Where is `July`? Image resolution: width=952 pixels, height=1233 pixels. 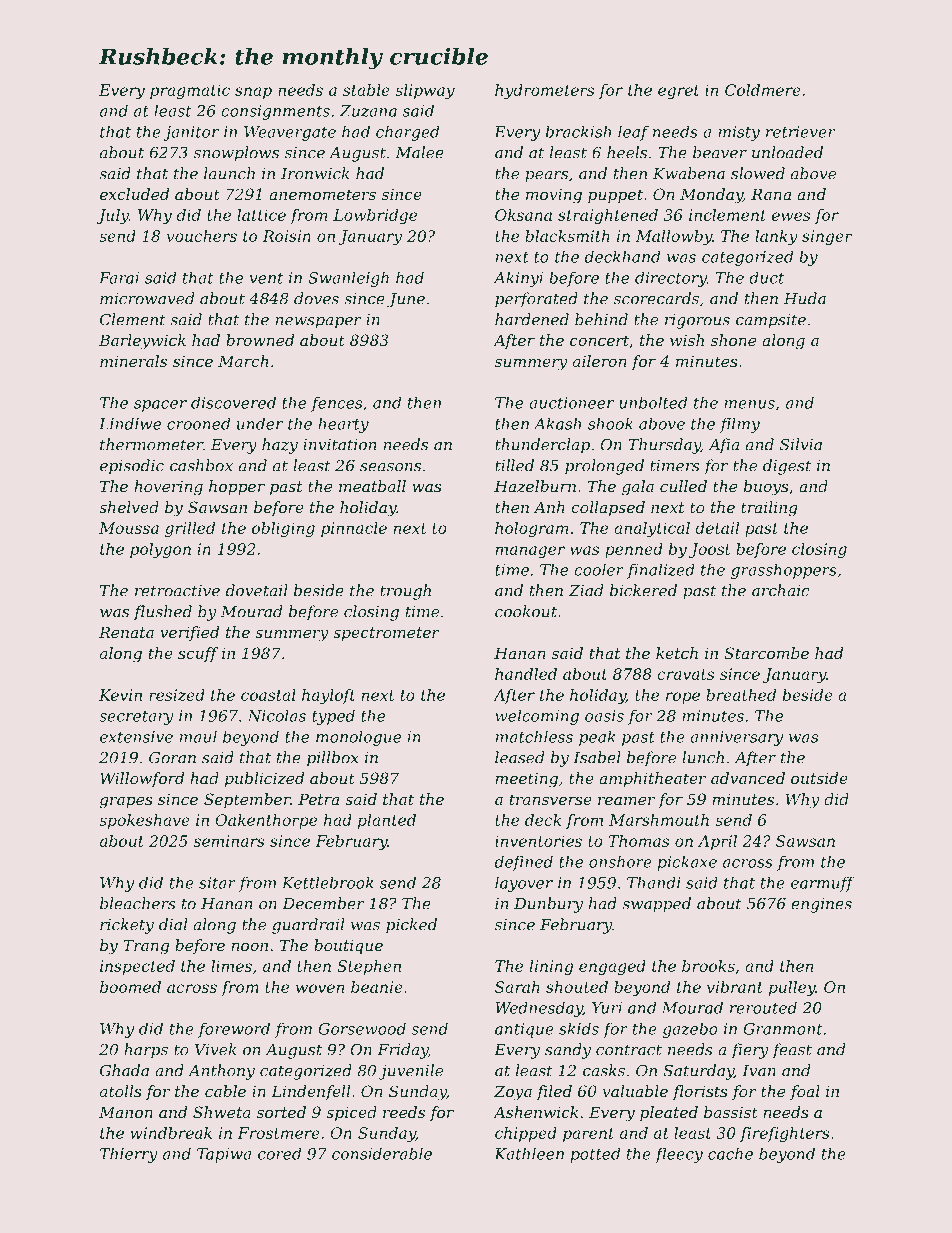
July is located at coordinates (113, 216).
